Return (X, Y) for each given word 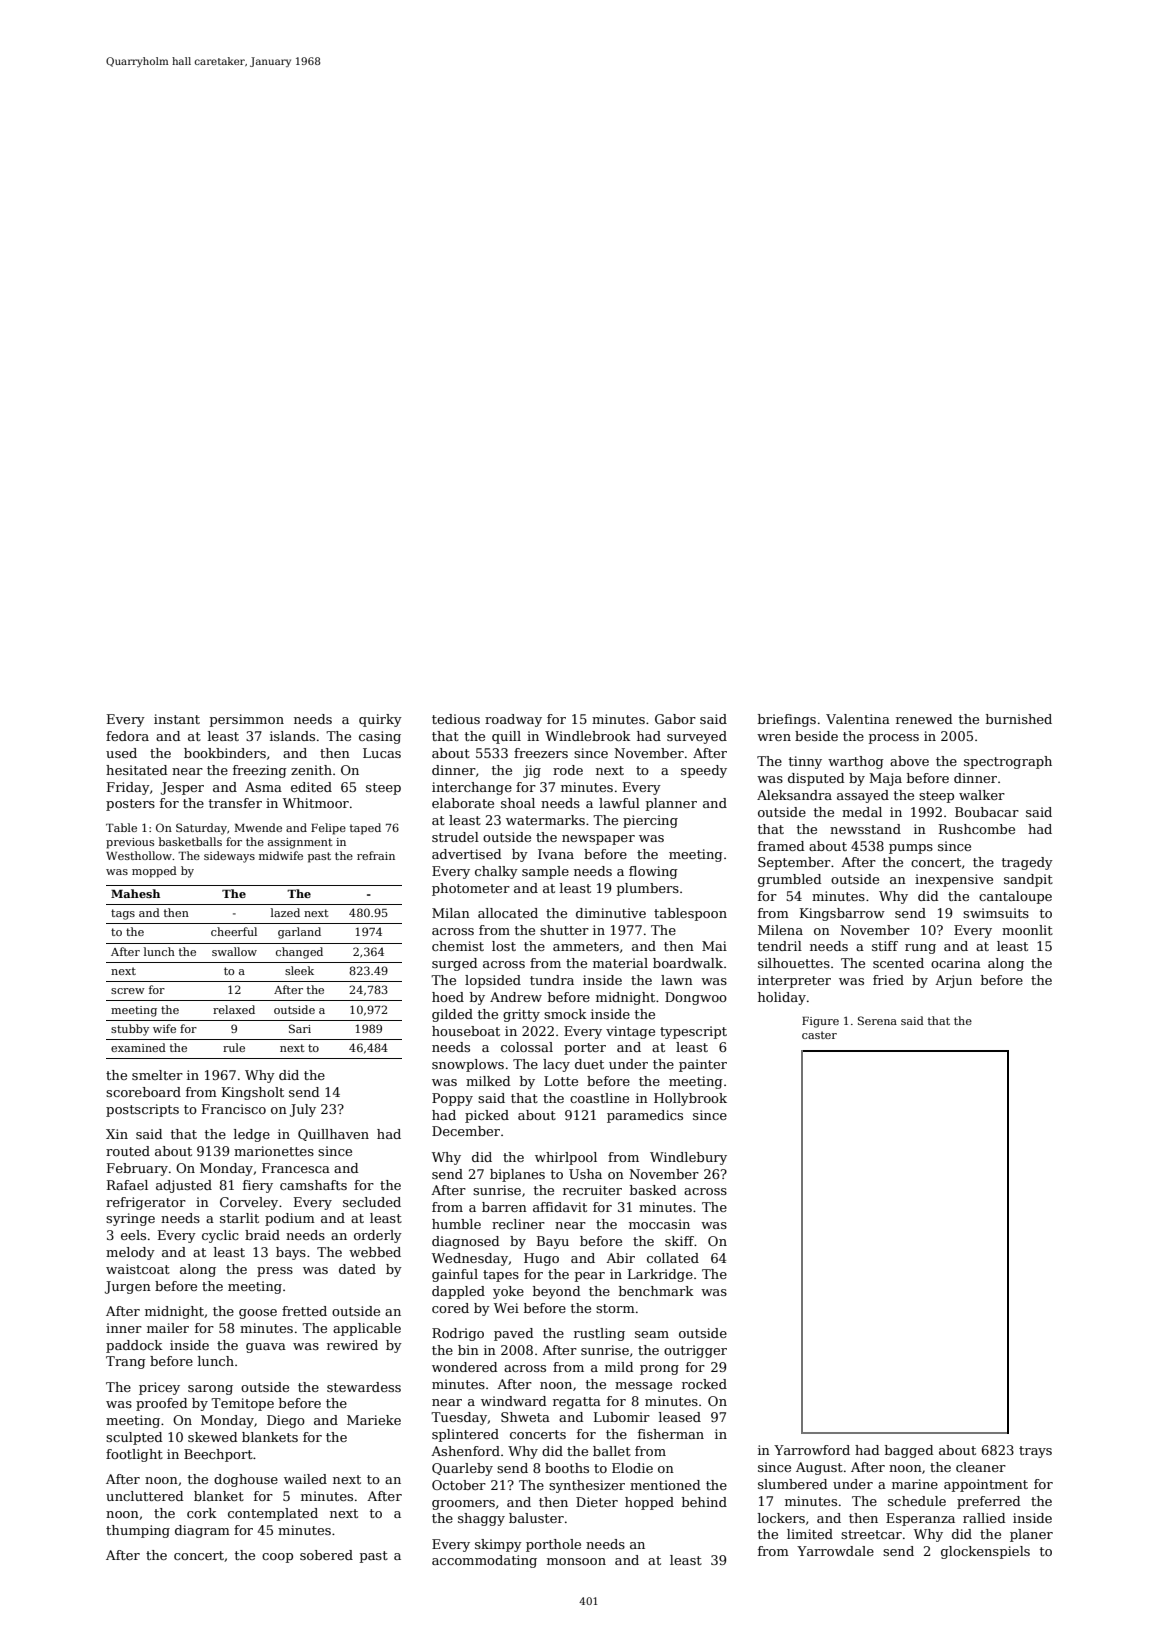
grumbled (790, 880)
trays (1035, 1452)
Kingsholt (253, 1093)
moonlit (1027, 930)
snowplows (468, 1065)
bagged (909, 1451)
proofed (162, 1404)
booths (567, 1468)
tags (123, 914)
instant (177, 719)
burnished (1019, 719)
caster (819, 1035)
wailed (305, 1479)
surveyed (697, 737)
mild (619, 1367)
